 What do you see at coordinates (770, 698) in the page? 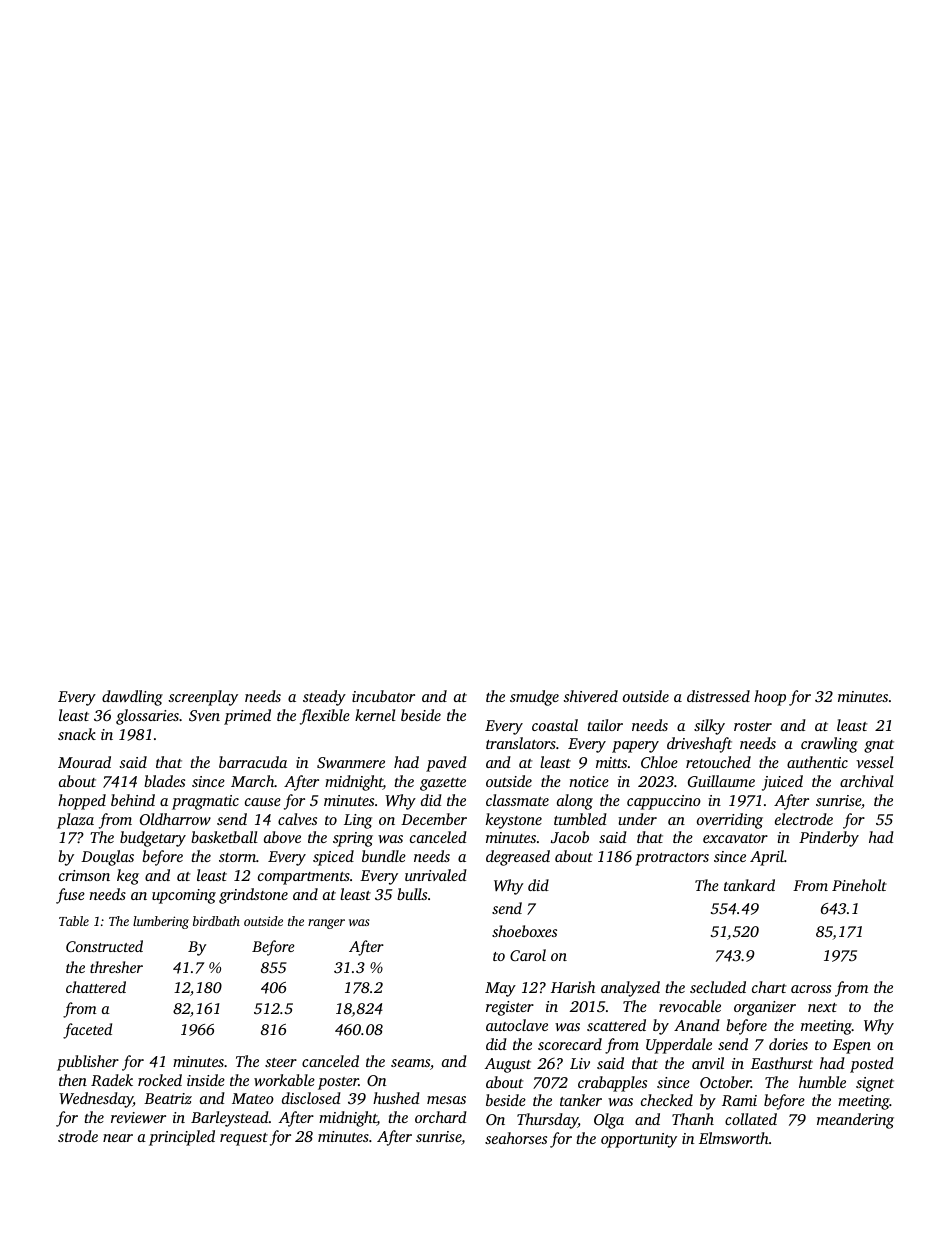
I see `hoop` at bounding box center [770, 698].
